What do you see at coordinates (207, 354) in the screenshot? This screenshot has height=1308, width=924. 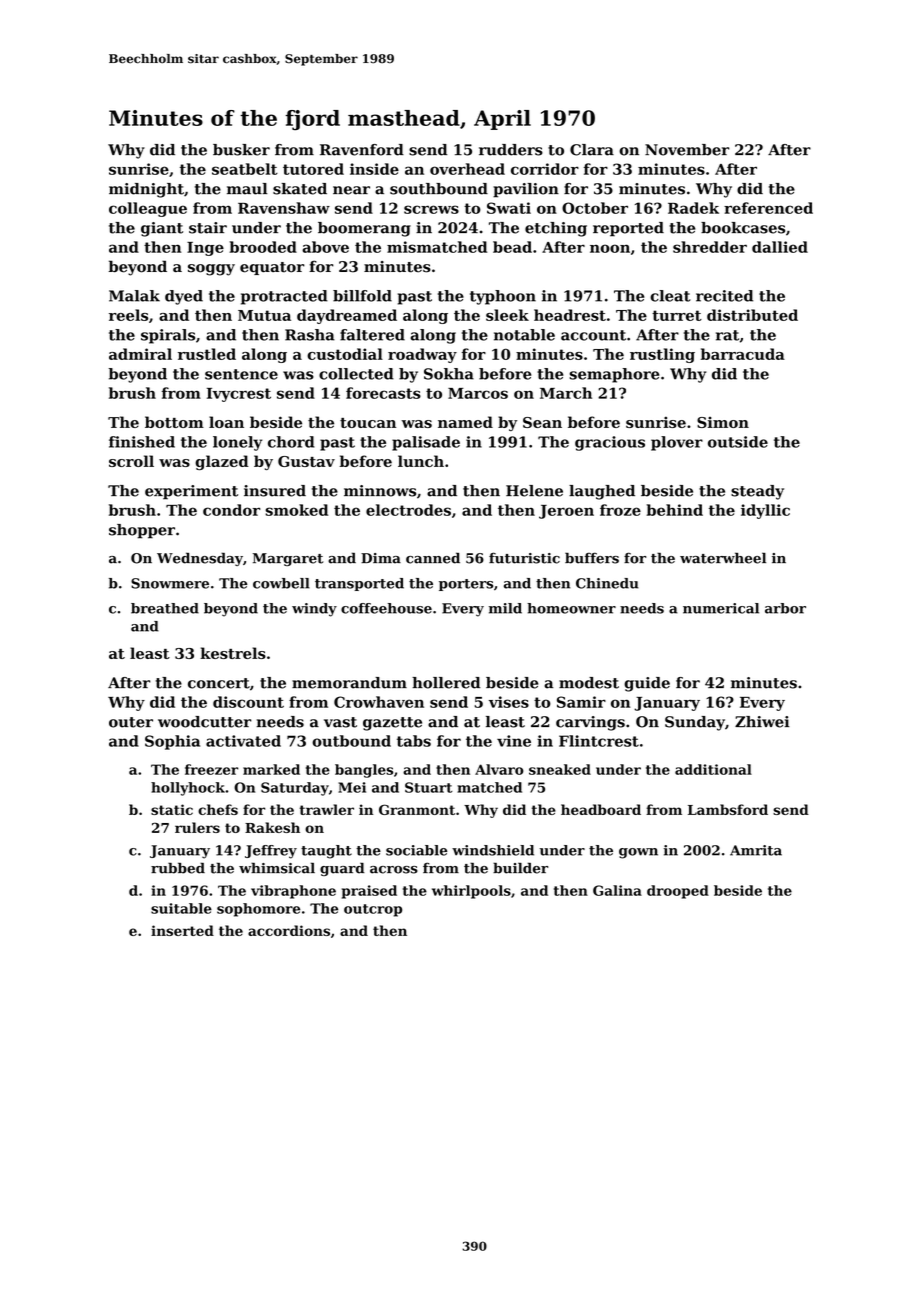 I see `rustled` at bounding box center [207, 354].
